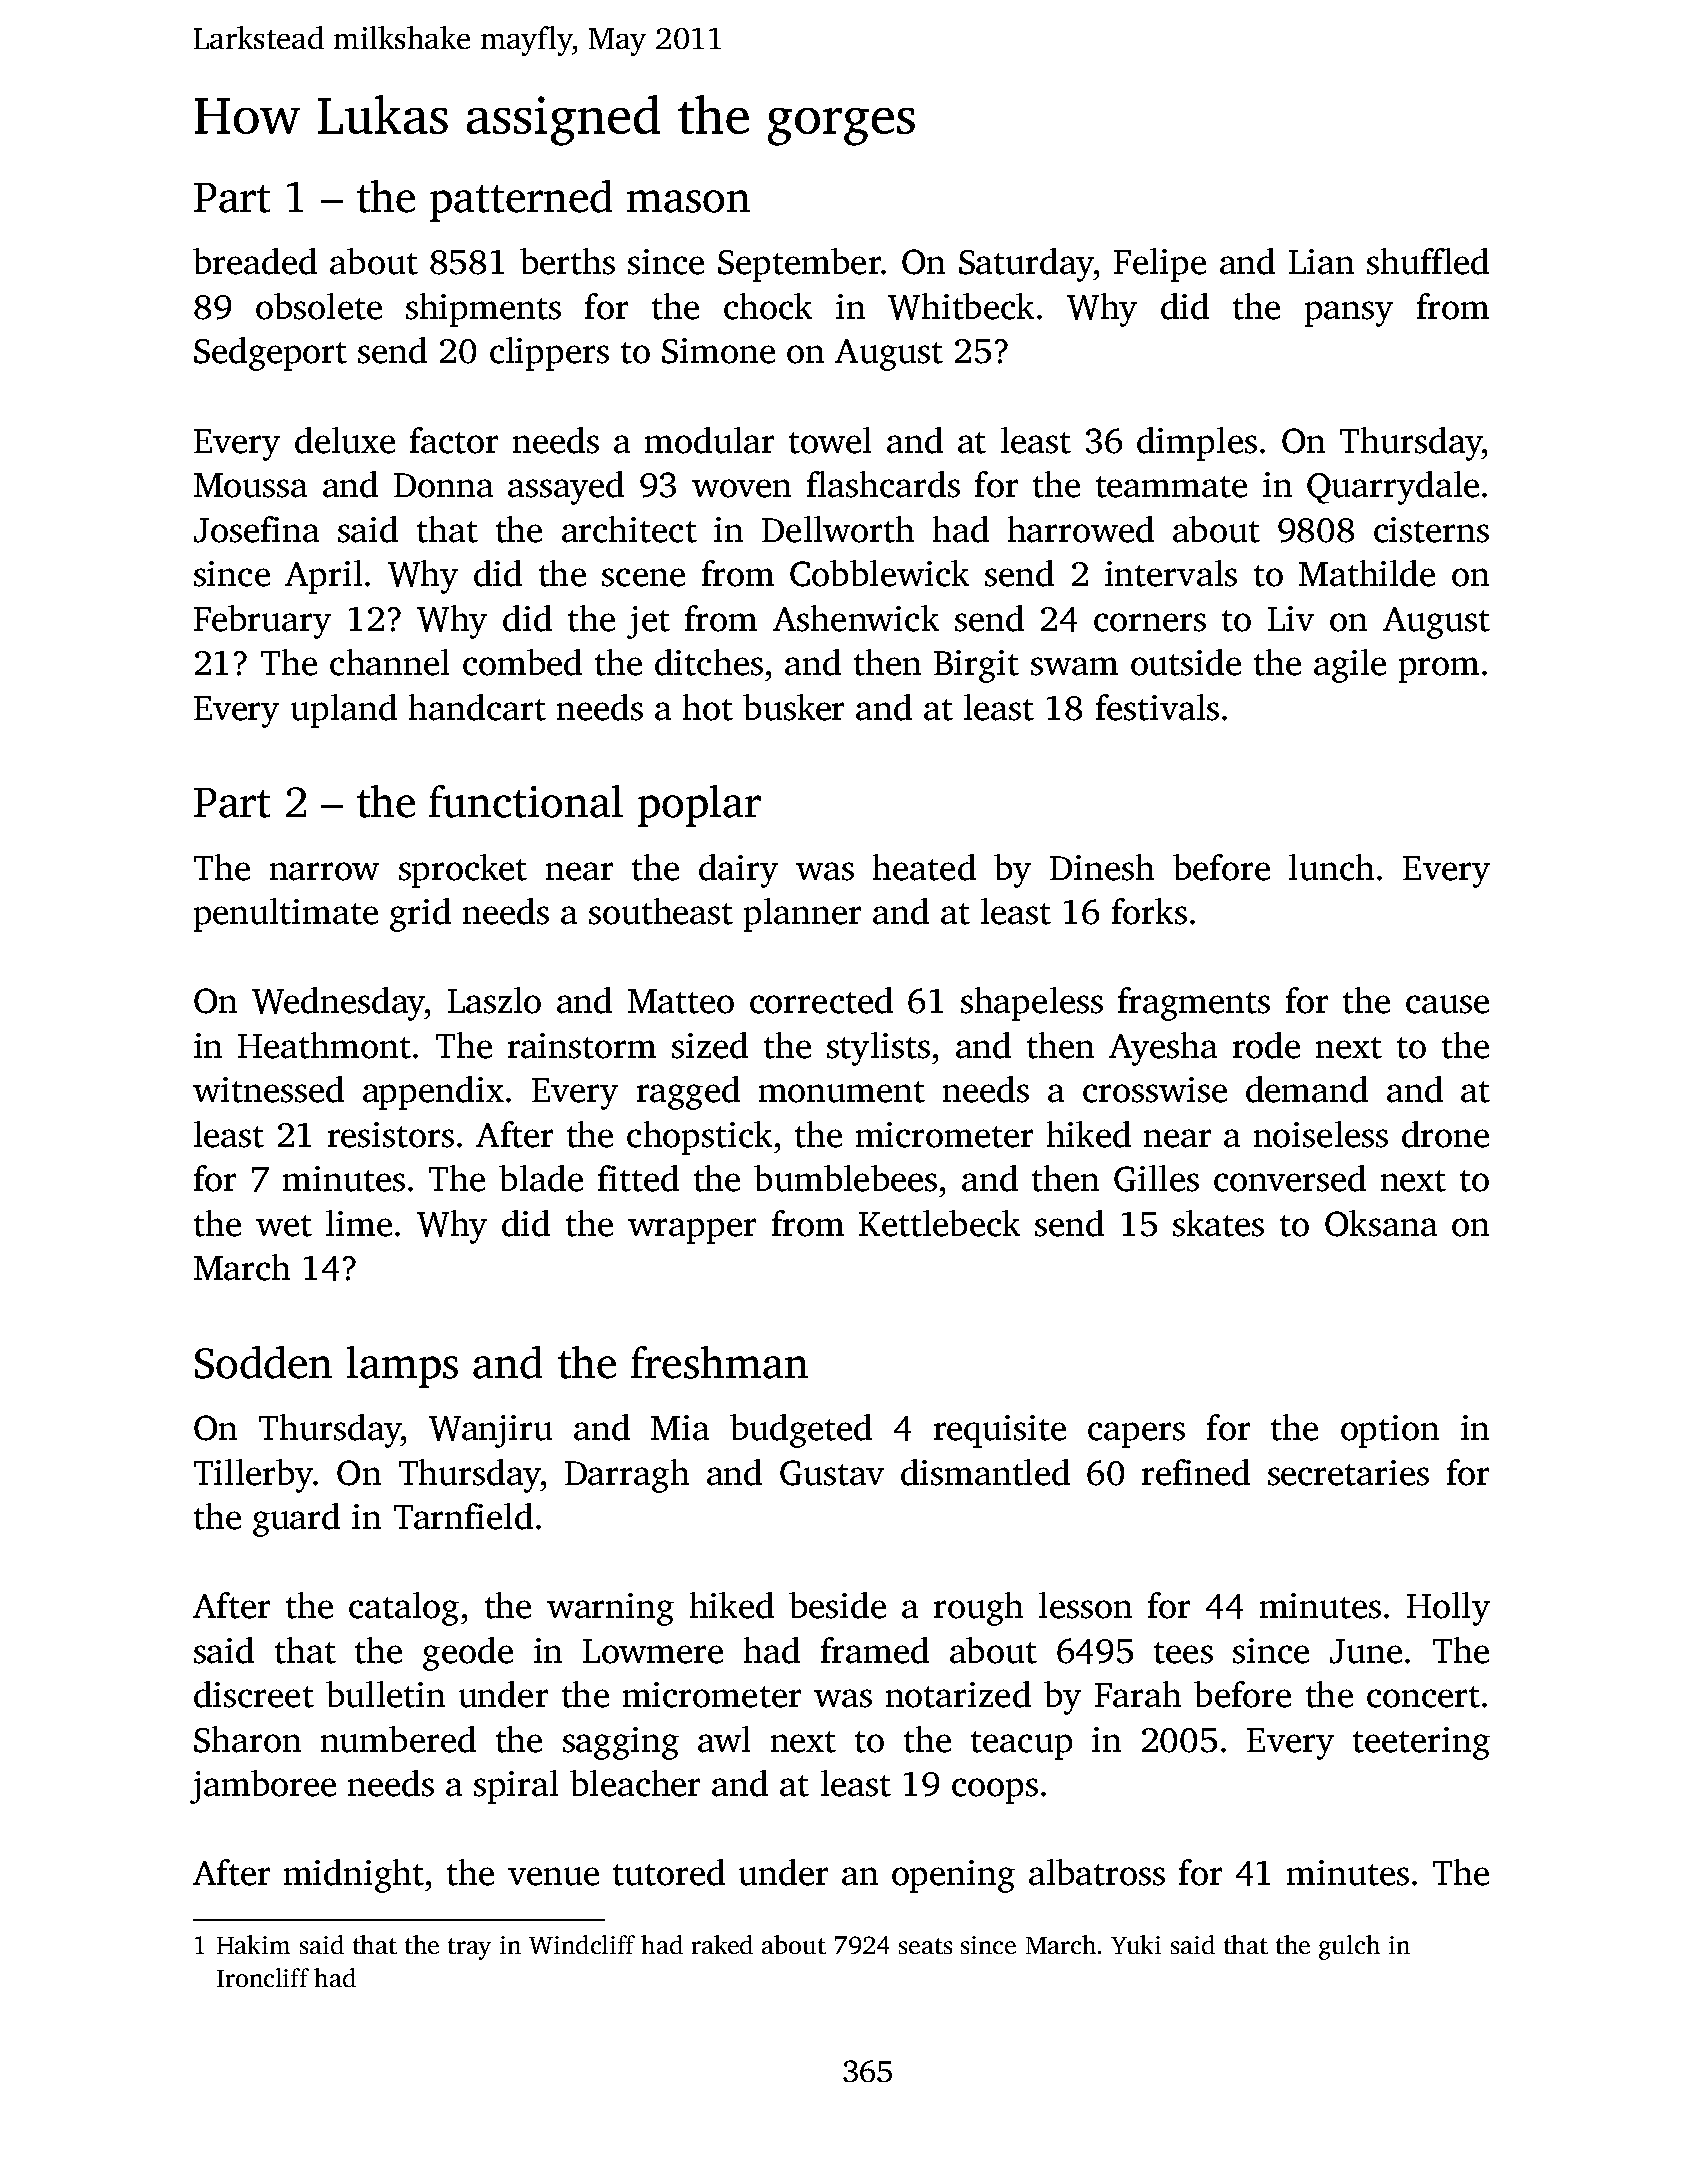 The width and height of the document is (1683, 2178). I want to click on functional, so click(526, 801).
